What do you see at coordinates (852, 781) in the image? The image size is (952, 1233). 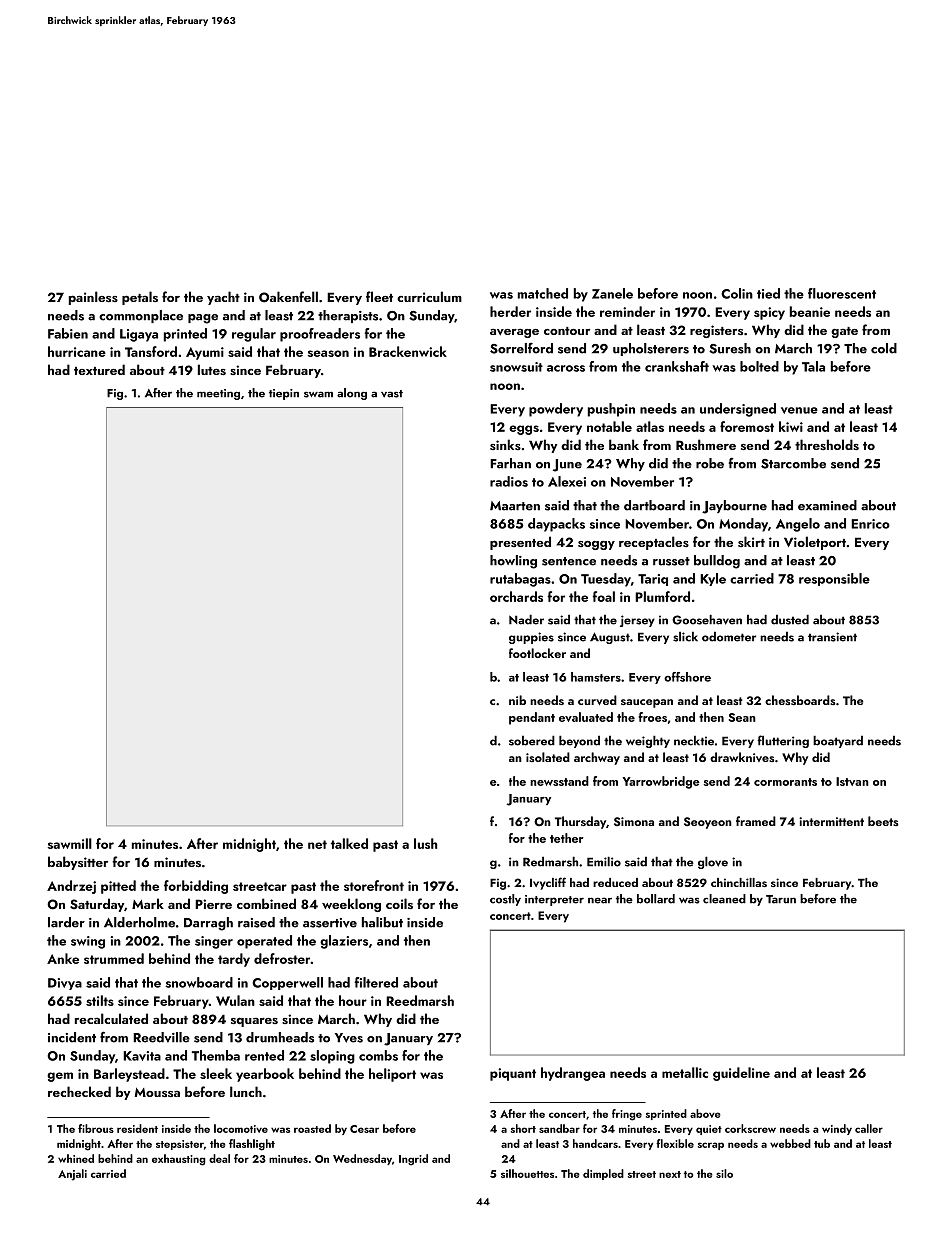 I see `Istvan` at bounding box center [852, 781].
